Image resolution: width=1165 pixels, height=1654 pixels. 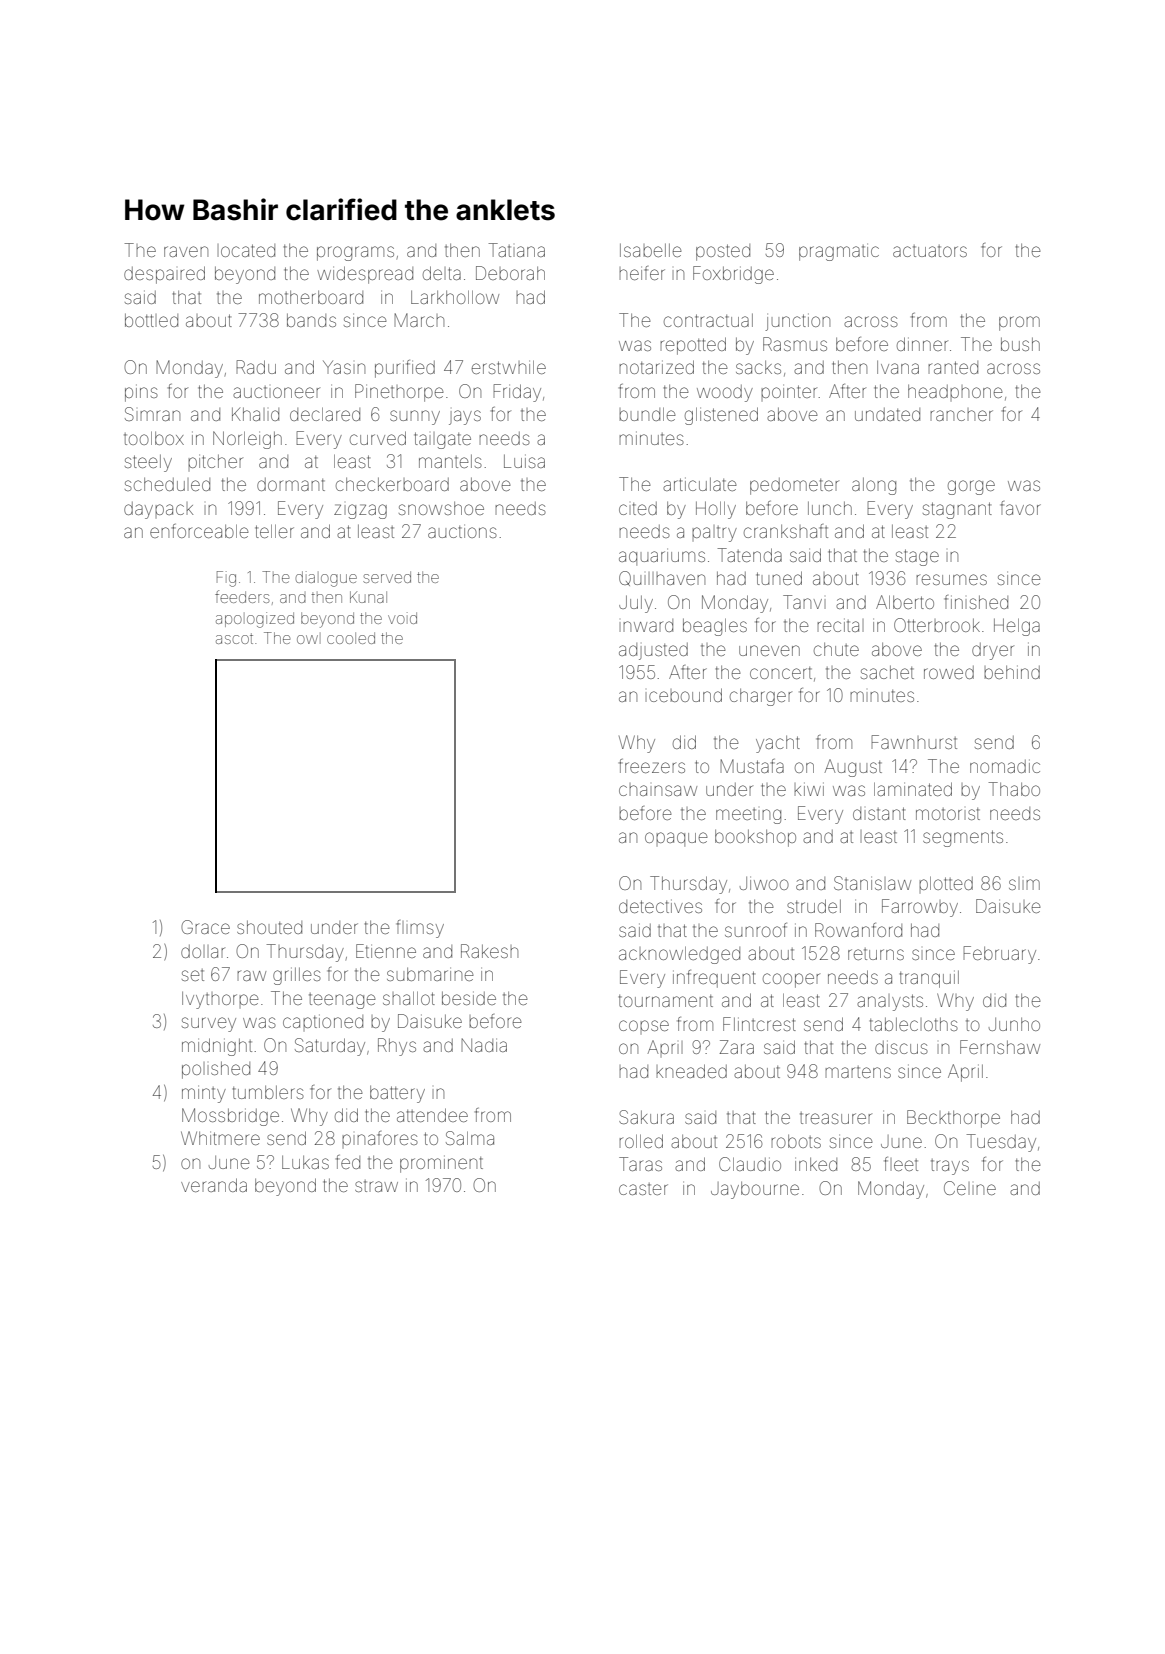 I want to click on Taras, so click(x=640, y=1164).
